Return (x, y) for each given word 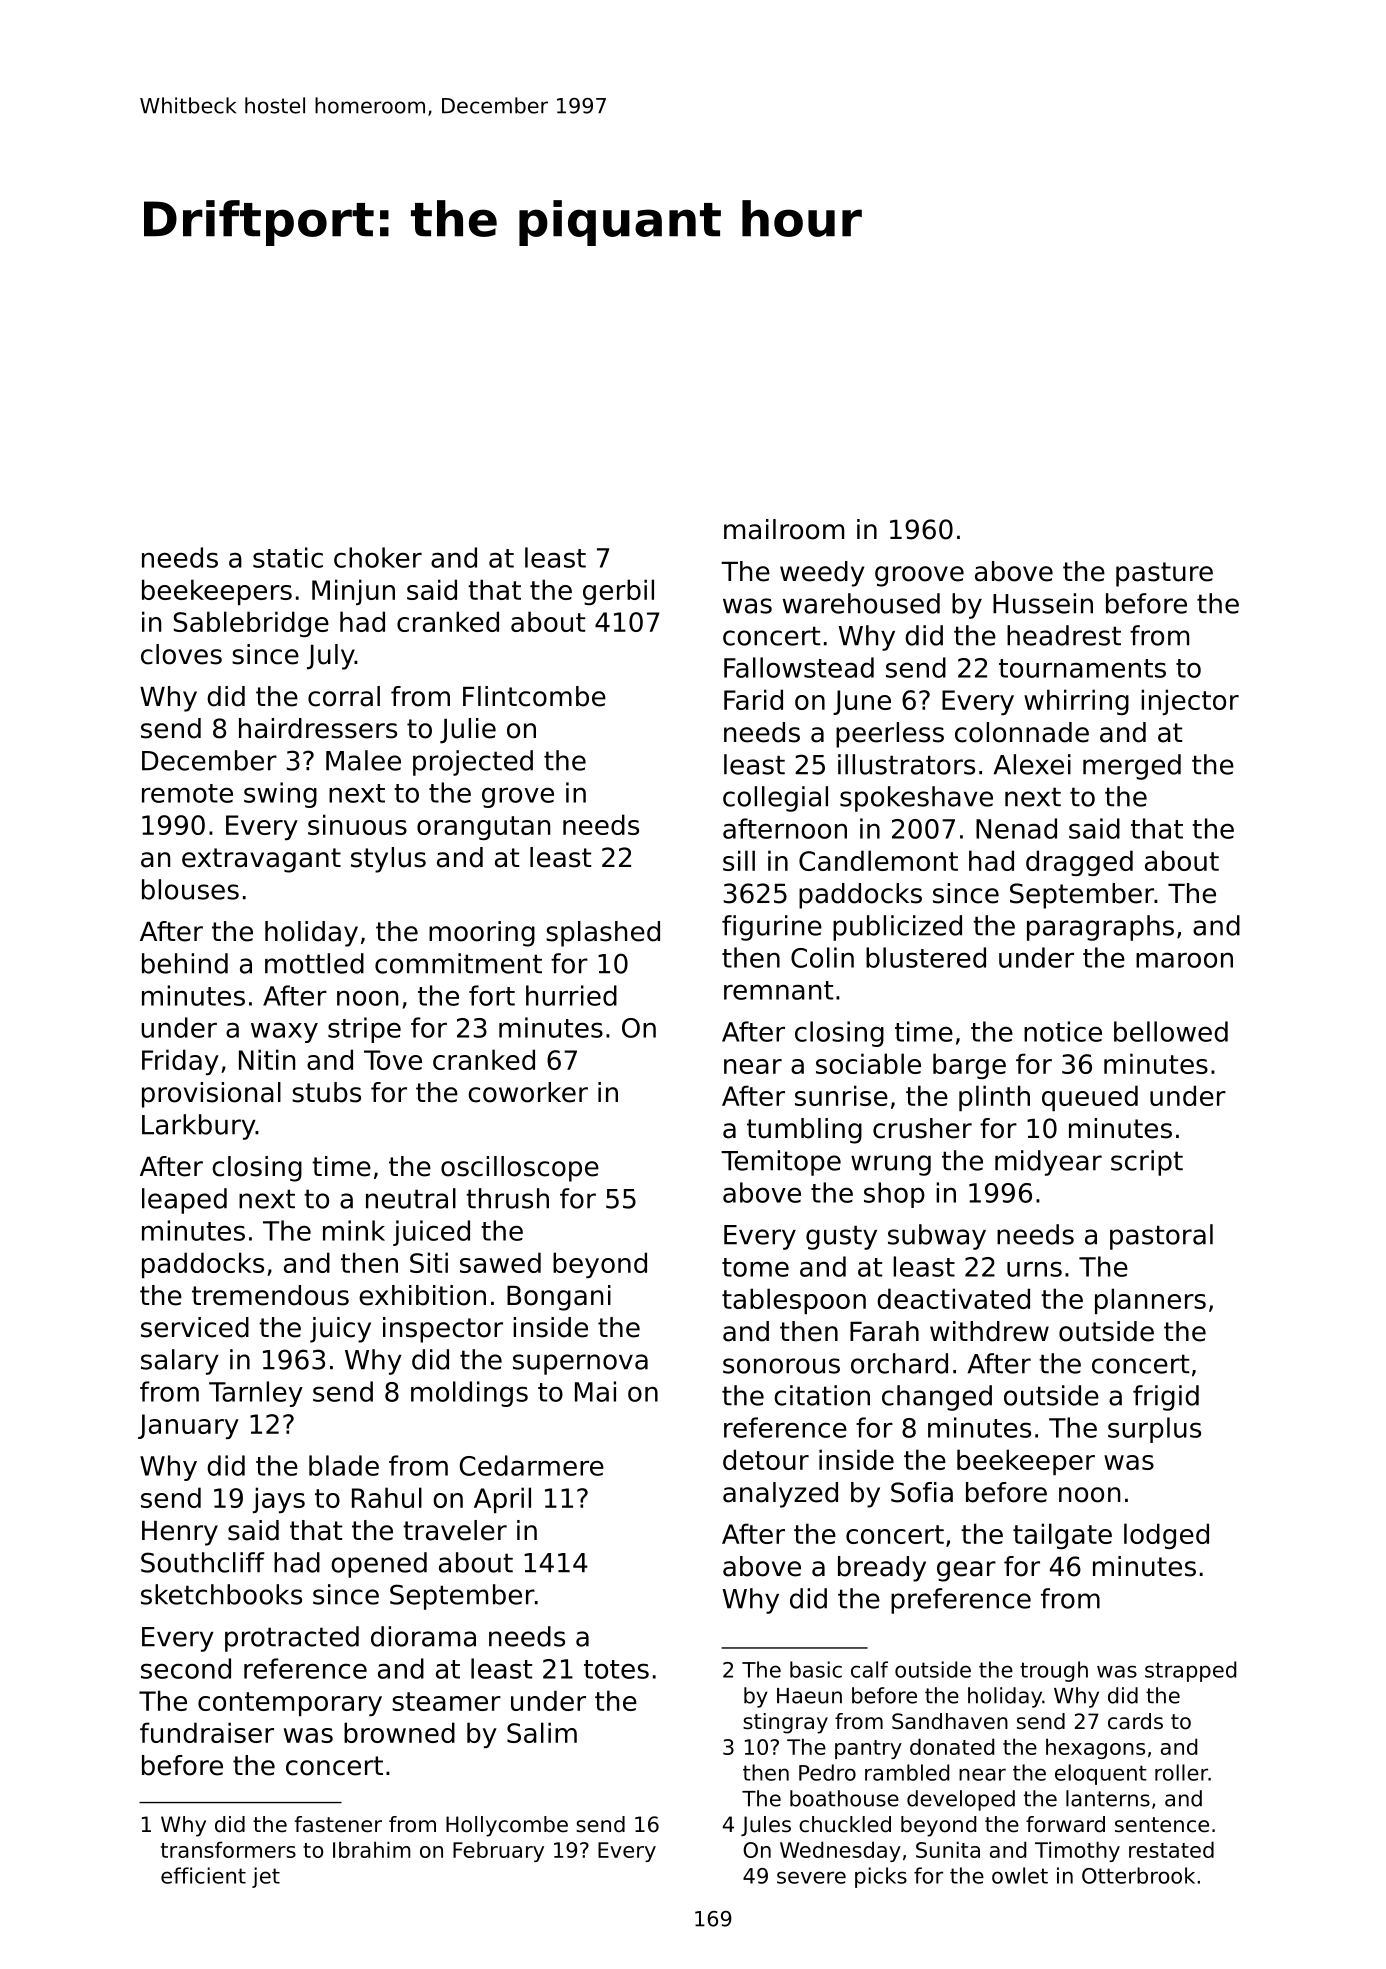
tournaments (1082, 668)
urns (1034, 1269)
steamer (446, 1701)
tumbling (804, 1131)
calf (869, 1669)
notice (1063, 1031)
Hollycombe (507, 1826)
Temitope (781, 1163)
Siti (429, 1262)
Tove (393, 1060)
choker (378, 557)
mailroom (784, 529)
